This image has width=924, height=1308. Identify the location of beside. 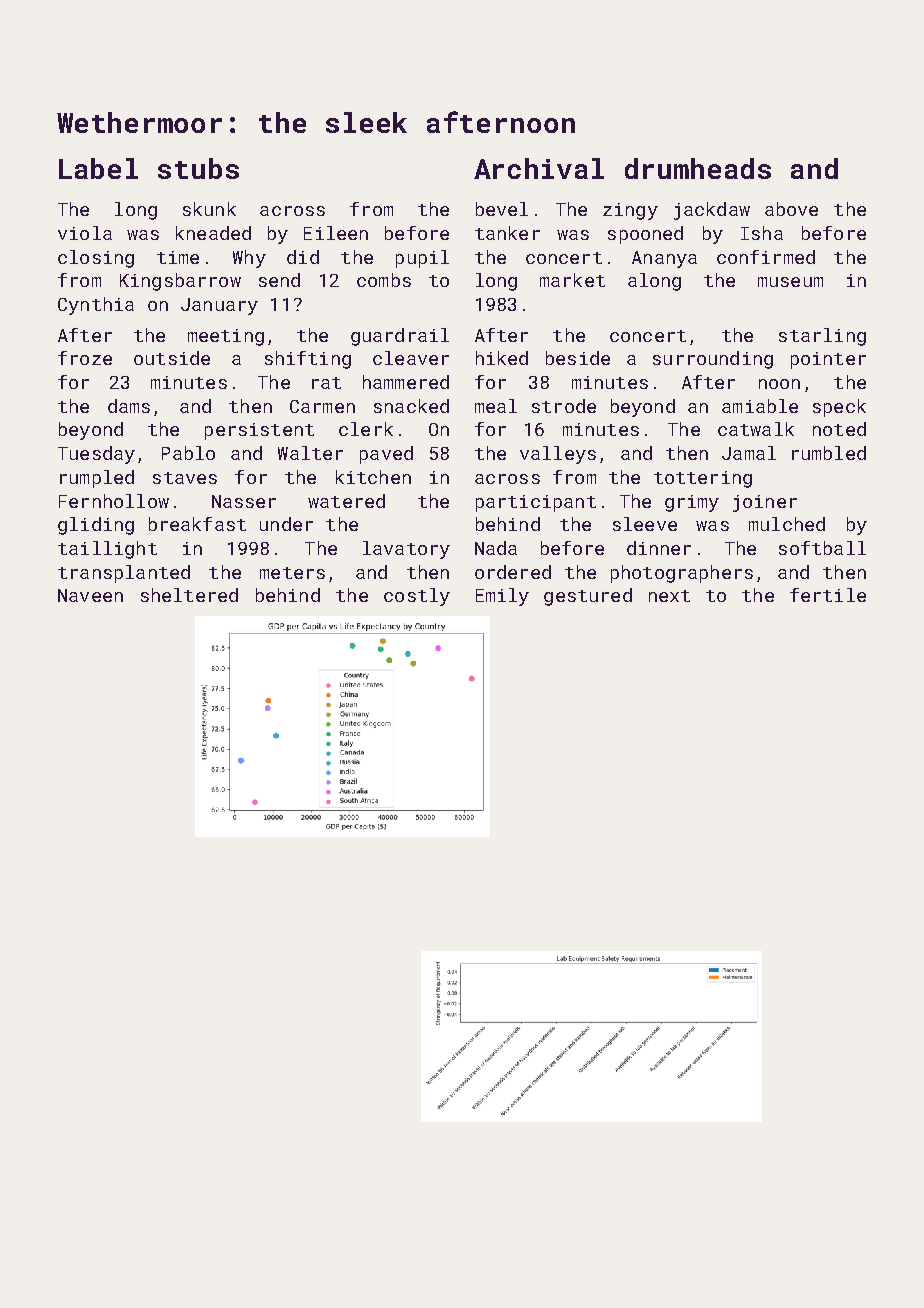
(578, 358).
